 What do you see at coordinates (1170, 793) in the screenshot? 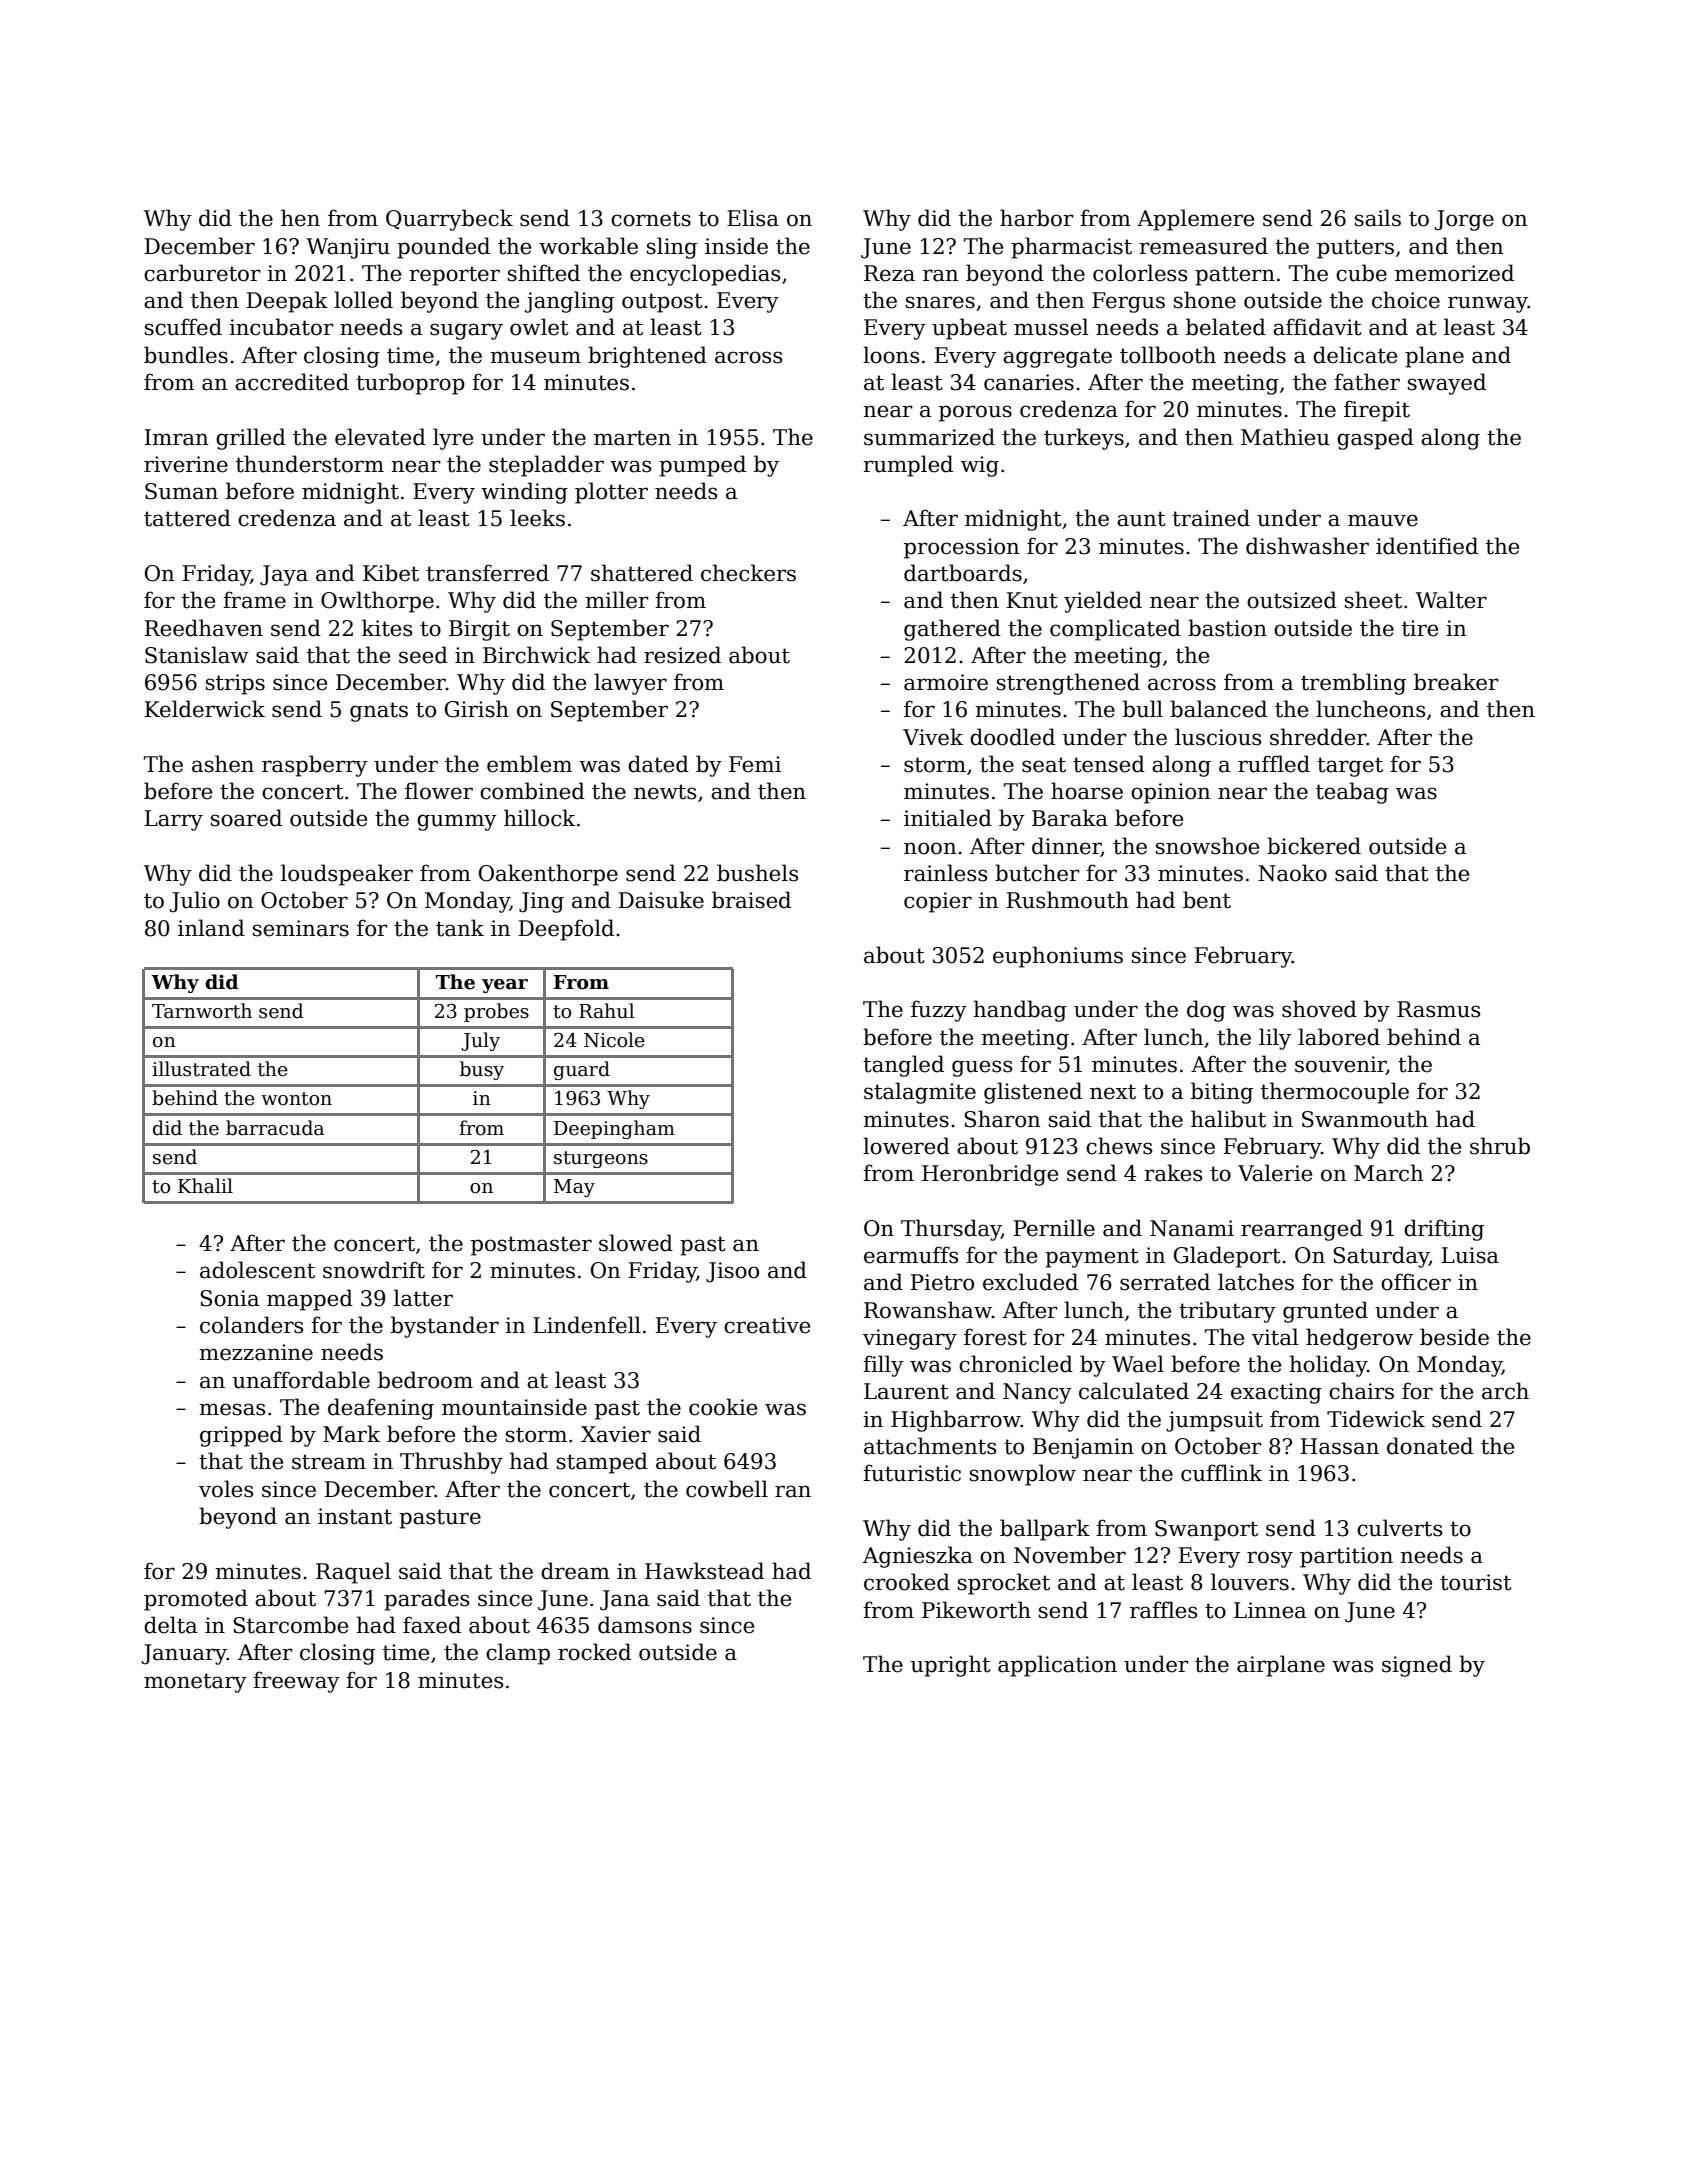
I see `opinion` at bounding box center [1170, 793].
